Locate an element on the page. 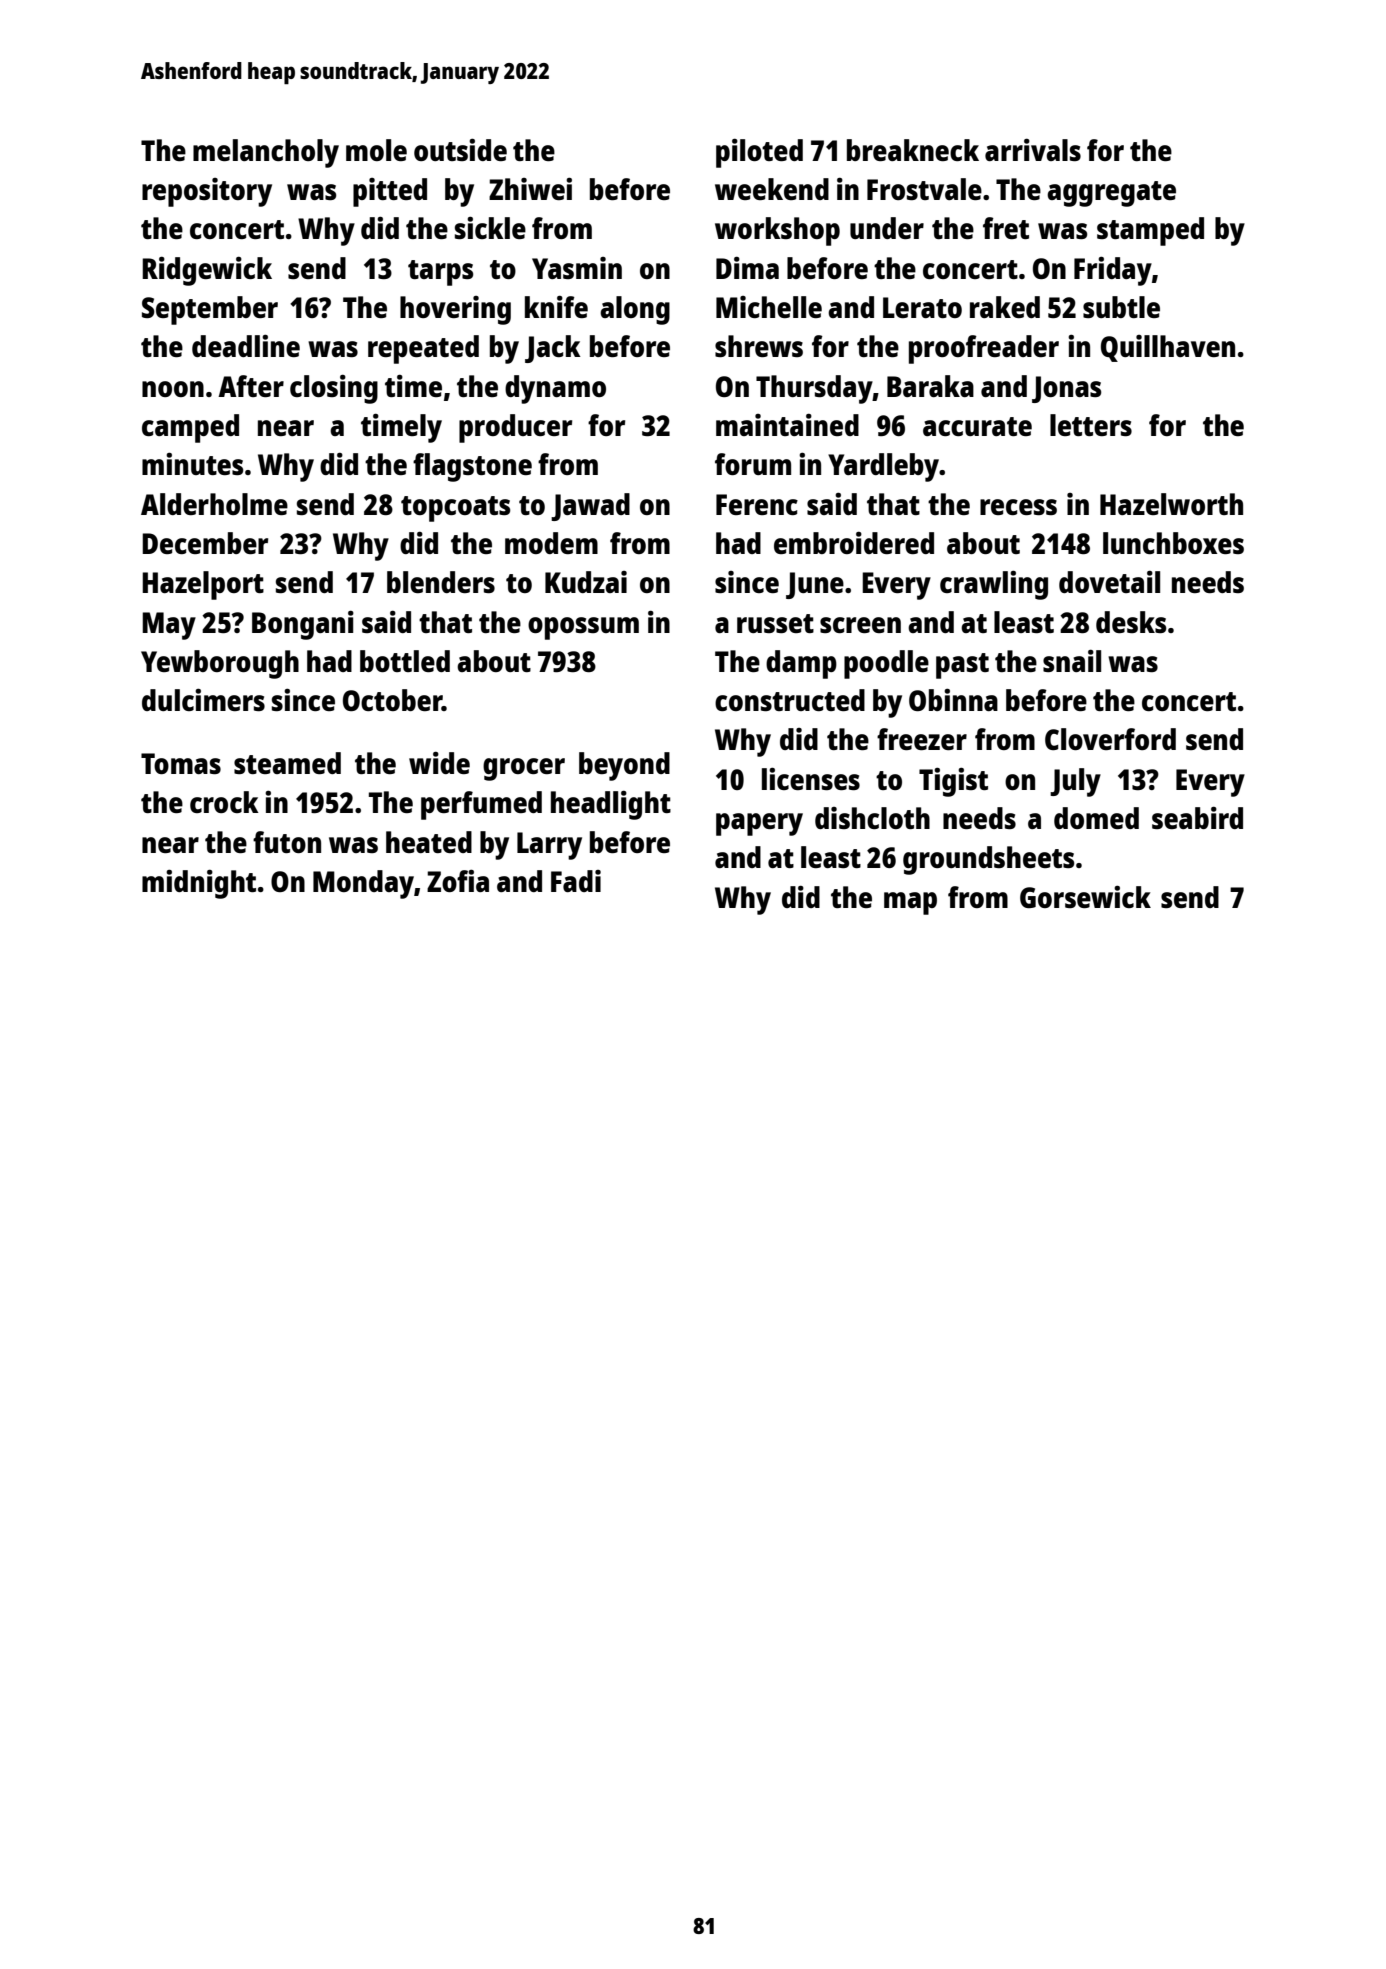 This image has width=1386, height=1969. arrivals is located at coordinates (1033, 150).
